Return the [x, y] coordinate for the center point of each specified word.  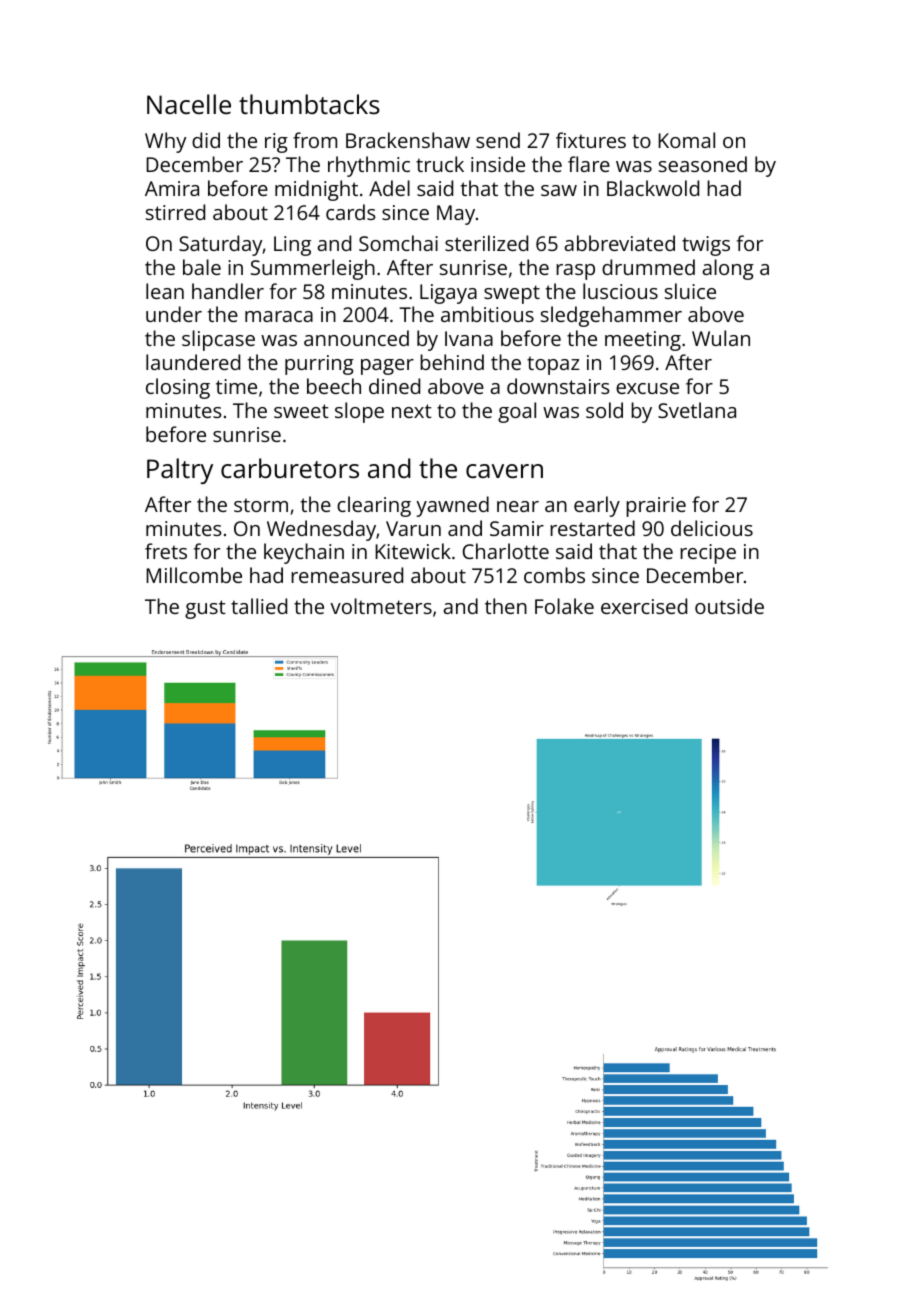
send [498, 140]
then [506, 606]
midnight [316, 190]
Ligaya [448, 294]
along [728, 269]
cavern [504, 471]
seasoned [703, 164]
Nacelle [189, 104]
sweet [301, 411]
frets [166, 551]
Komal [686, 140]
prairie [656, 507]
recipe [708, 554]
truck [440, 164]
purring [319, 365]
